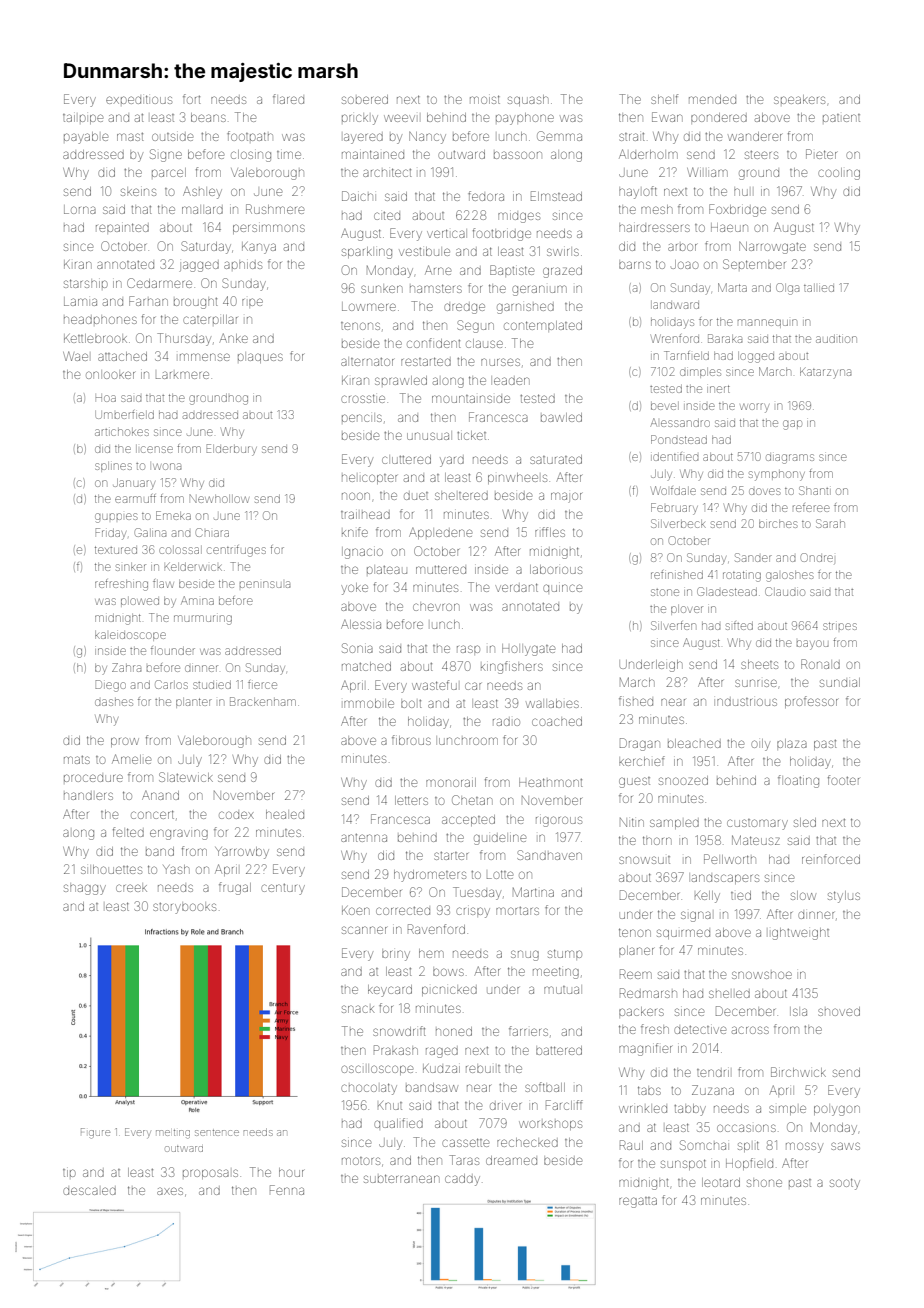 This screenshot has width=924, height=1308. I want to click on fished, so click(636, 701).
